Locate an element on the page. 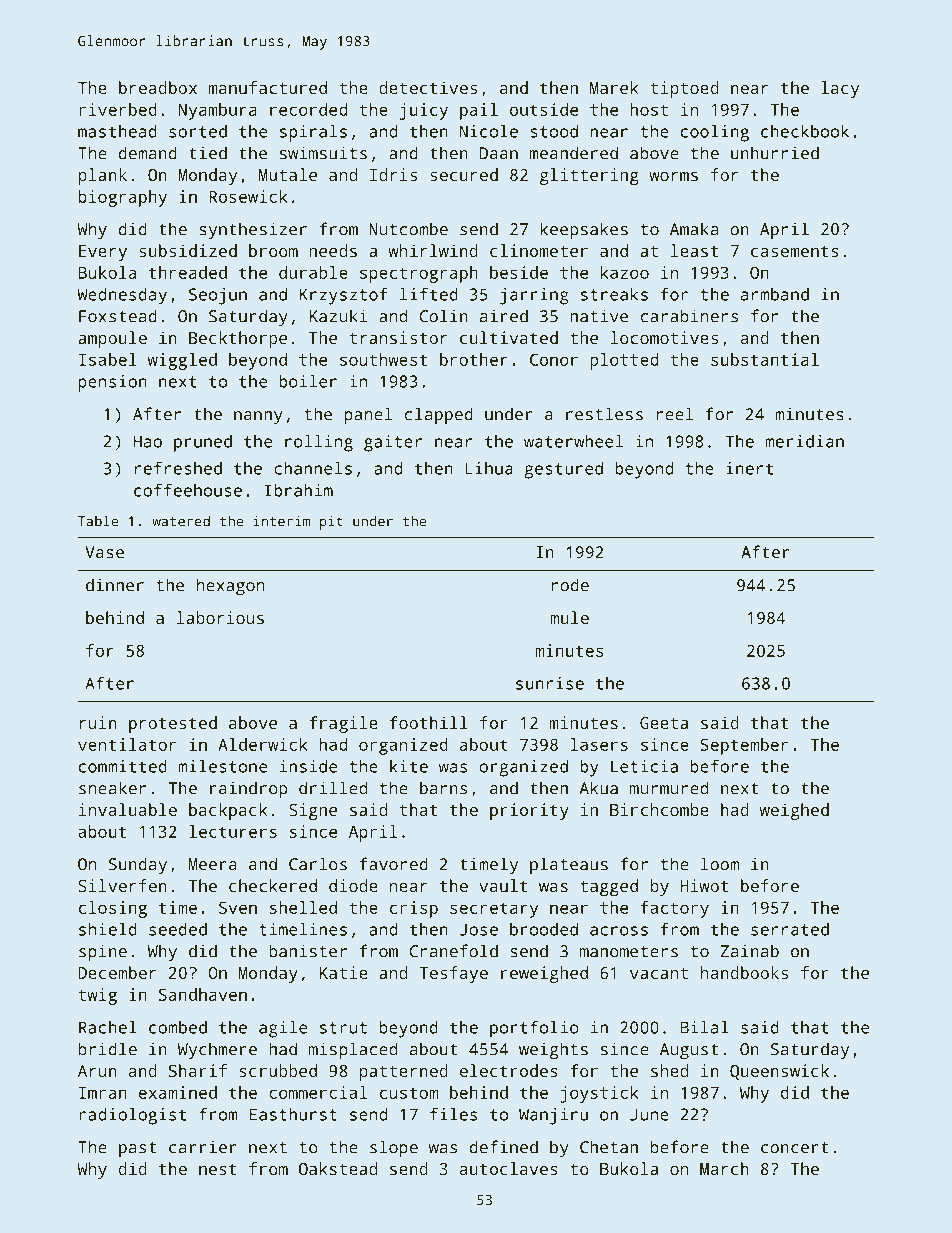 Image resolution: width=952 pixels, height=1233 pixels. Hao is located at coordinates (148, 441).
